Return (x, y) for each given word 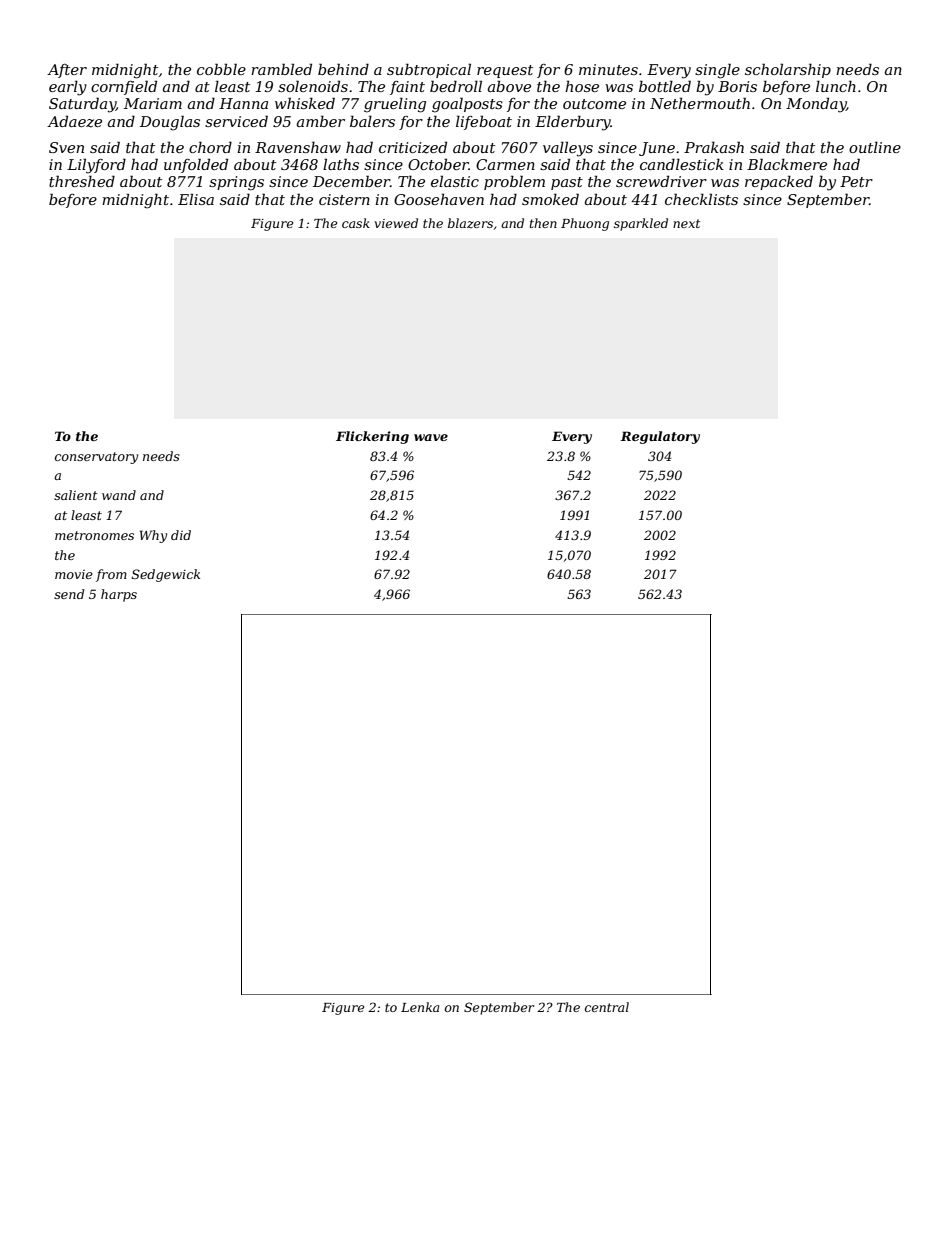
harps (119, 595)
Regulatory (660, 437)
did (181, 535)
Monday (816, 105)
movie (74, 574)
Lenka (420, 1007)
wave (431, 437)
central (607, 1007)
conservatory (96, 458)
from (111, 575)
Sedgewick (166, 575)
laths (341, 164)
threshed (82, 181)
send (69, 594)
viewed (396, 223)
